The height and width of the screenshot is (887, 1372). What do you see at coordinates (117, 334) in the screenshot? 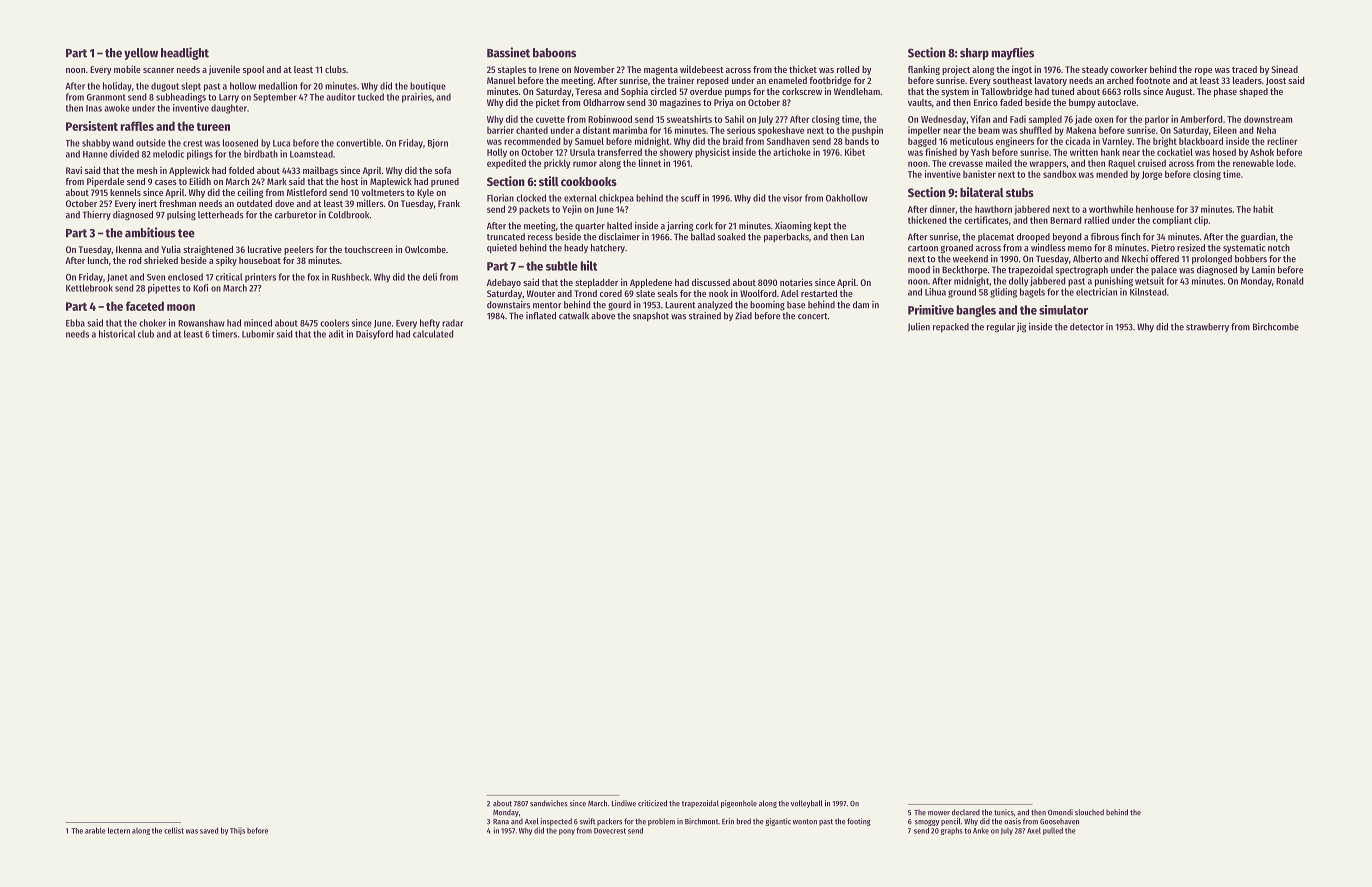
I see `historical` at bounding box center [117, 334].
